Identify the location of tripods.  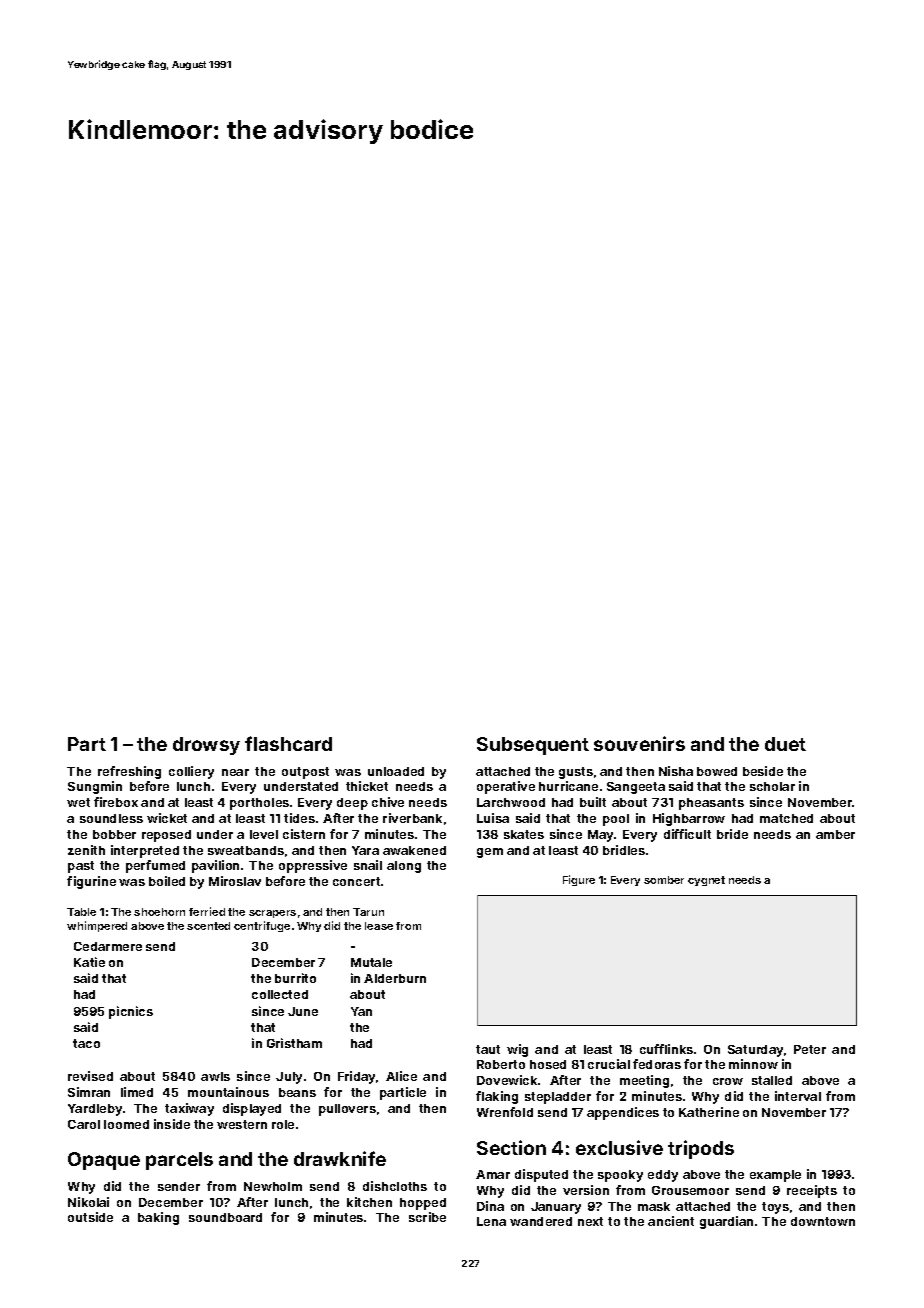
(701, 1149).
